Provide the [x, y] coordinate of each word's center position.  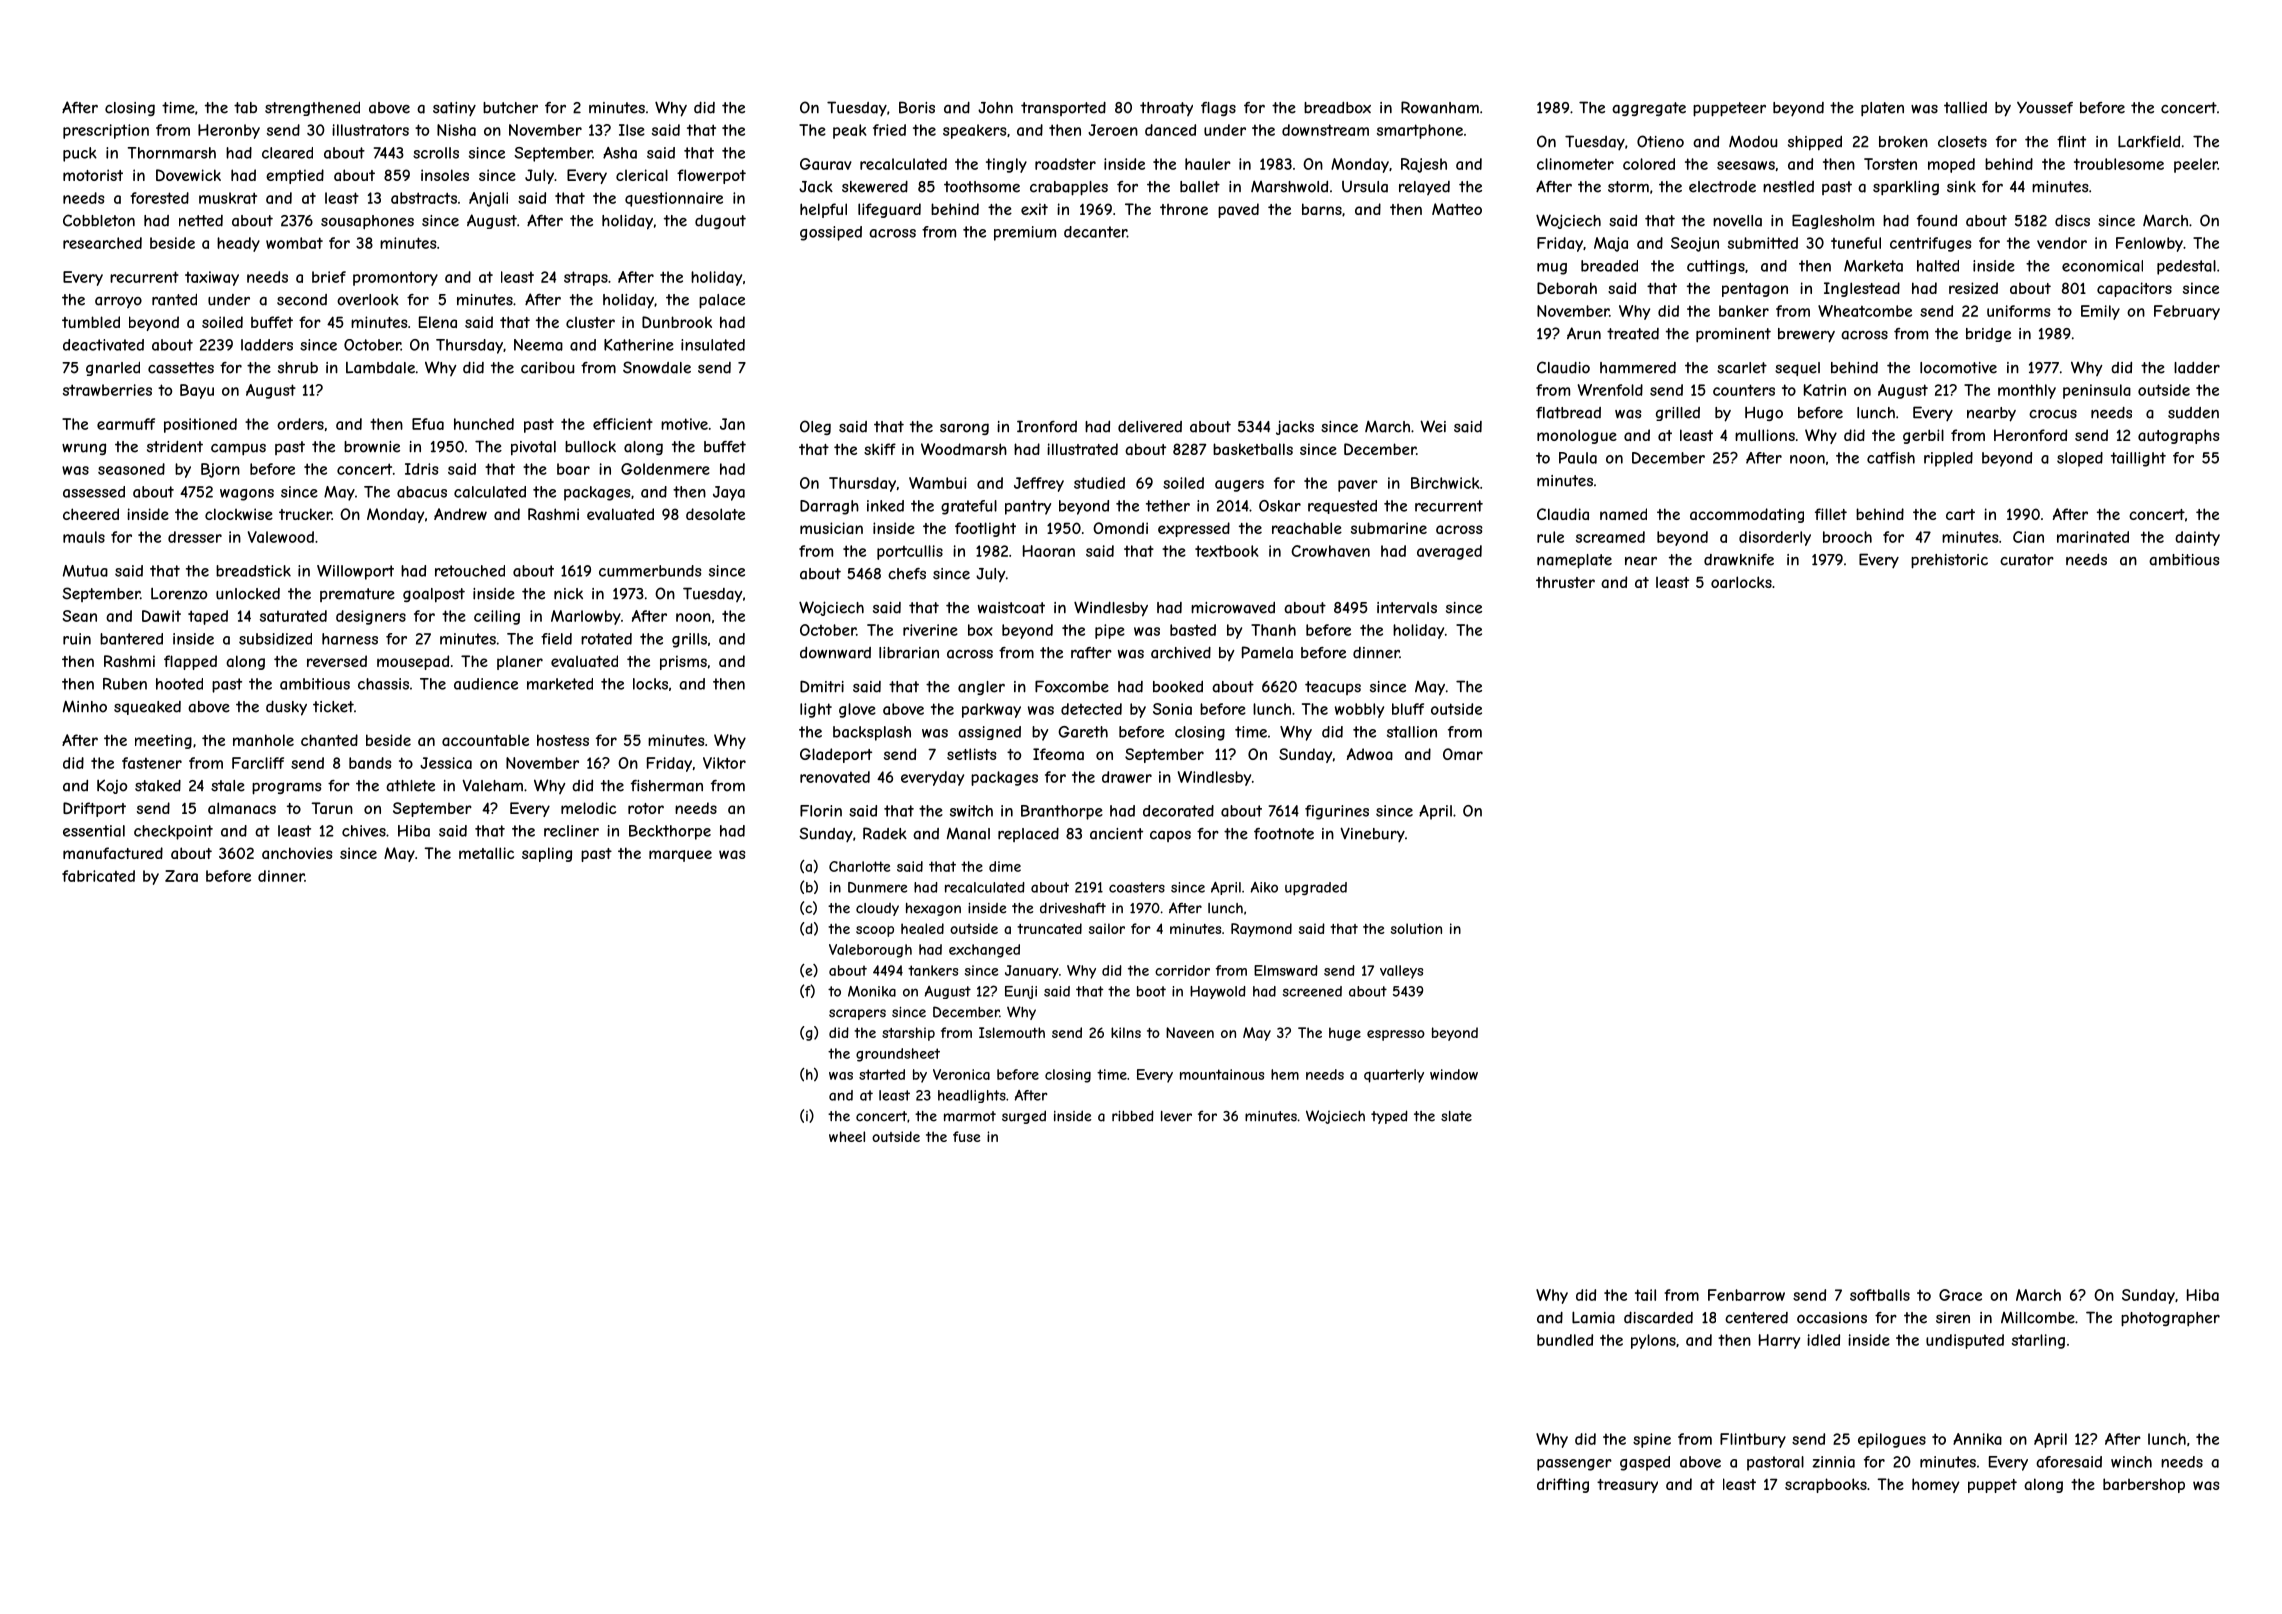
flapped [190, 662]
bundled [1565, 1340]
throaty [1166, 109]
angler [981, 688]
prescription [106, 131]
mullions [1765, 435]
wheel [847, 1136]
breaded [1609, 266]
